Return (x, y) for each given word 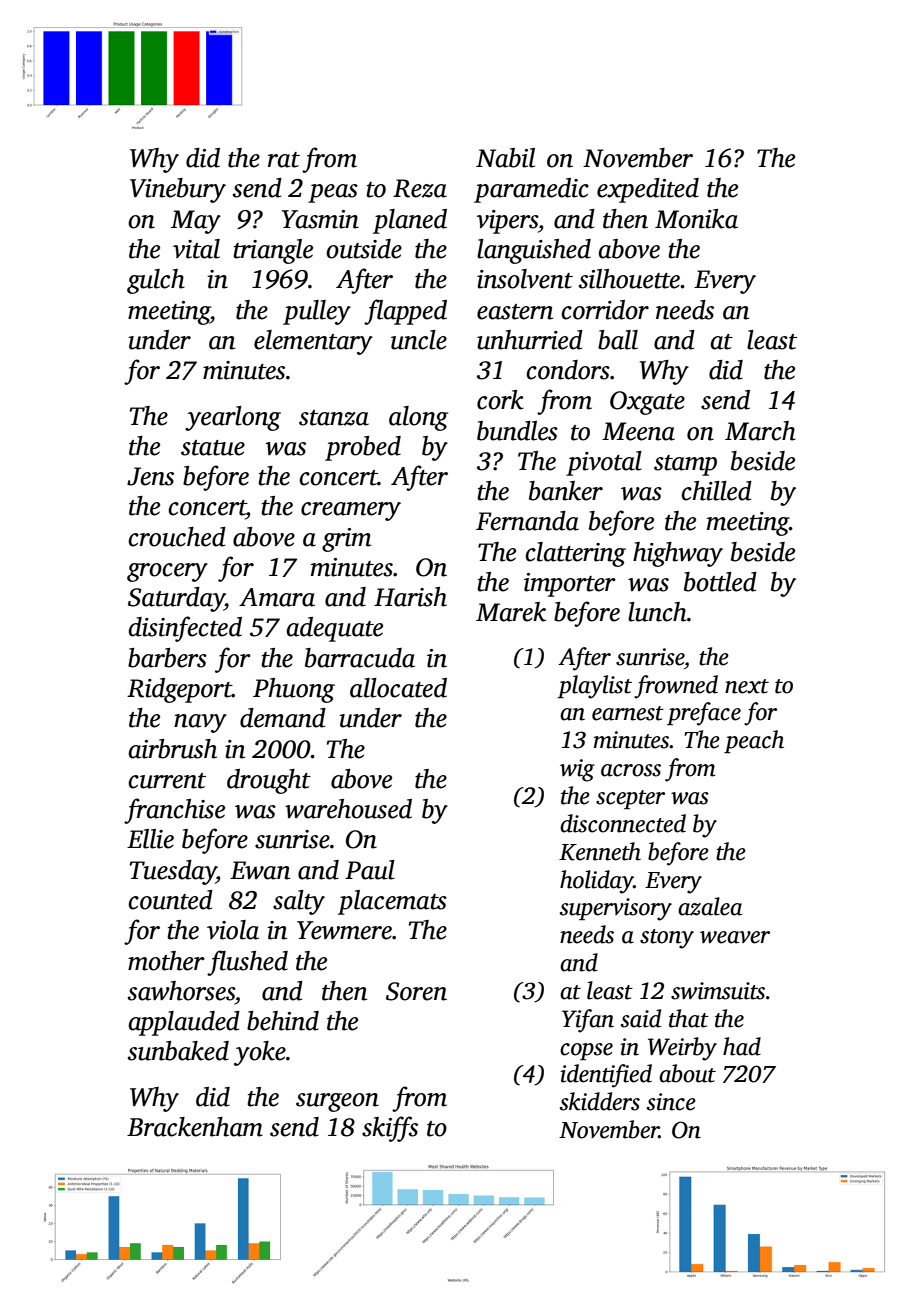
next (747, 686)
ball (618, 340)
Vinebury (178, 190)
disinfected (185, 629)
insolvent (525, 279)
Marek (511, 612)
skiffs (390, 1129)
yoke (260, 1053)
